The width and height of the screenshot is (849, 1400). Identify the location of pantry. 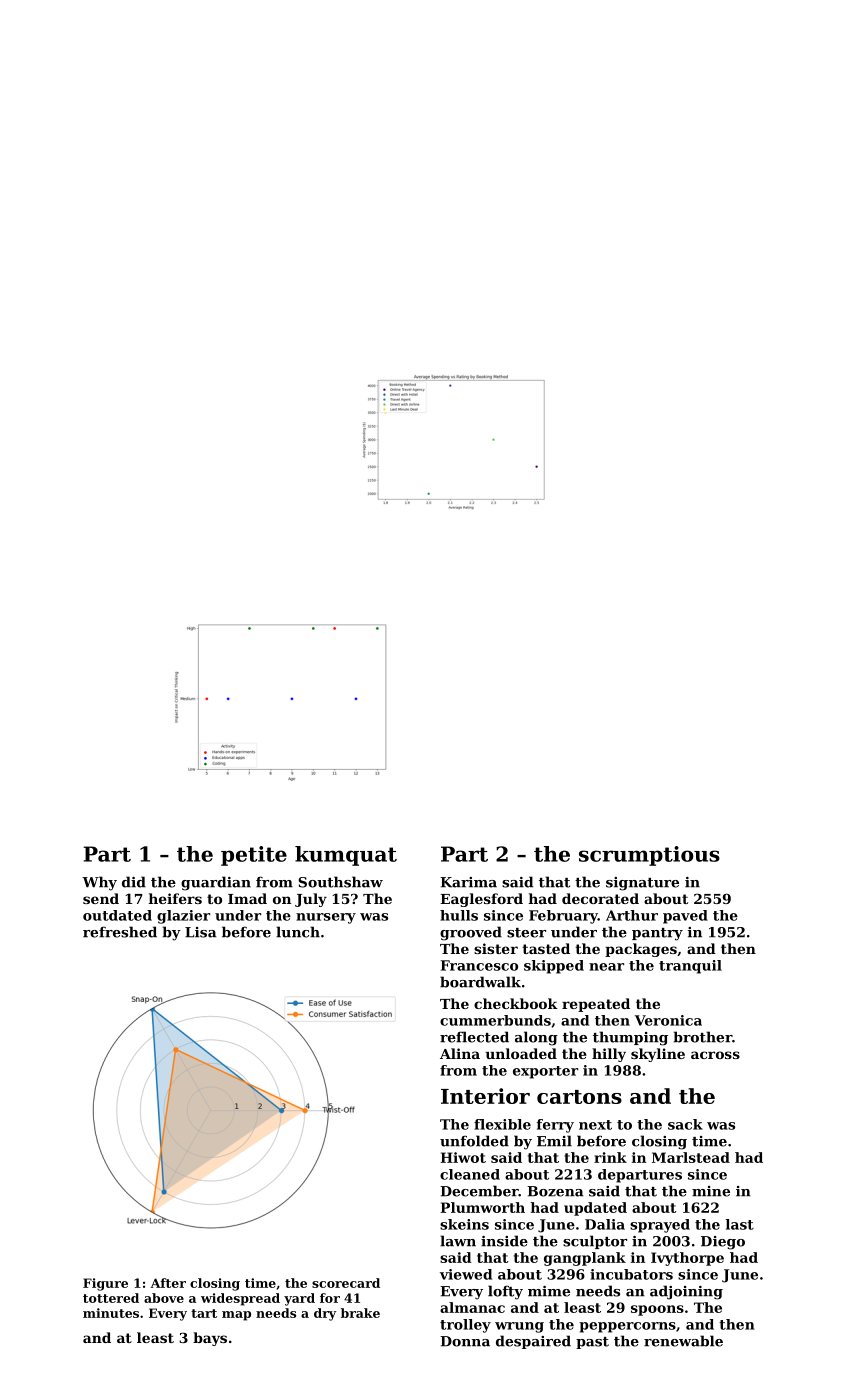
(657, 934).
